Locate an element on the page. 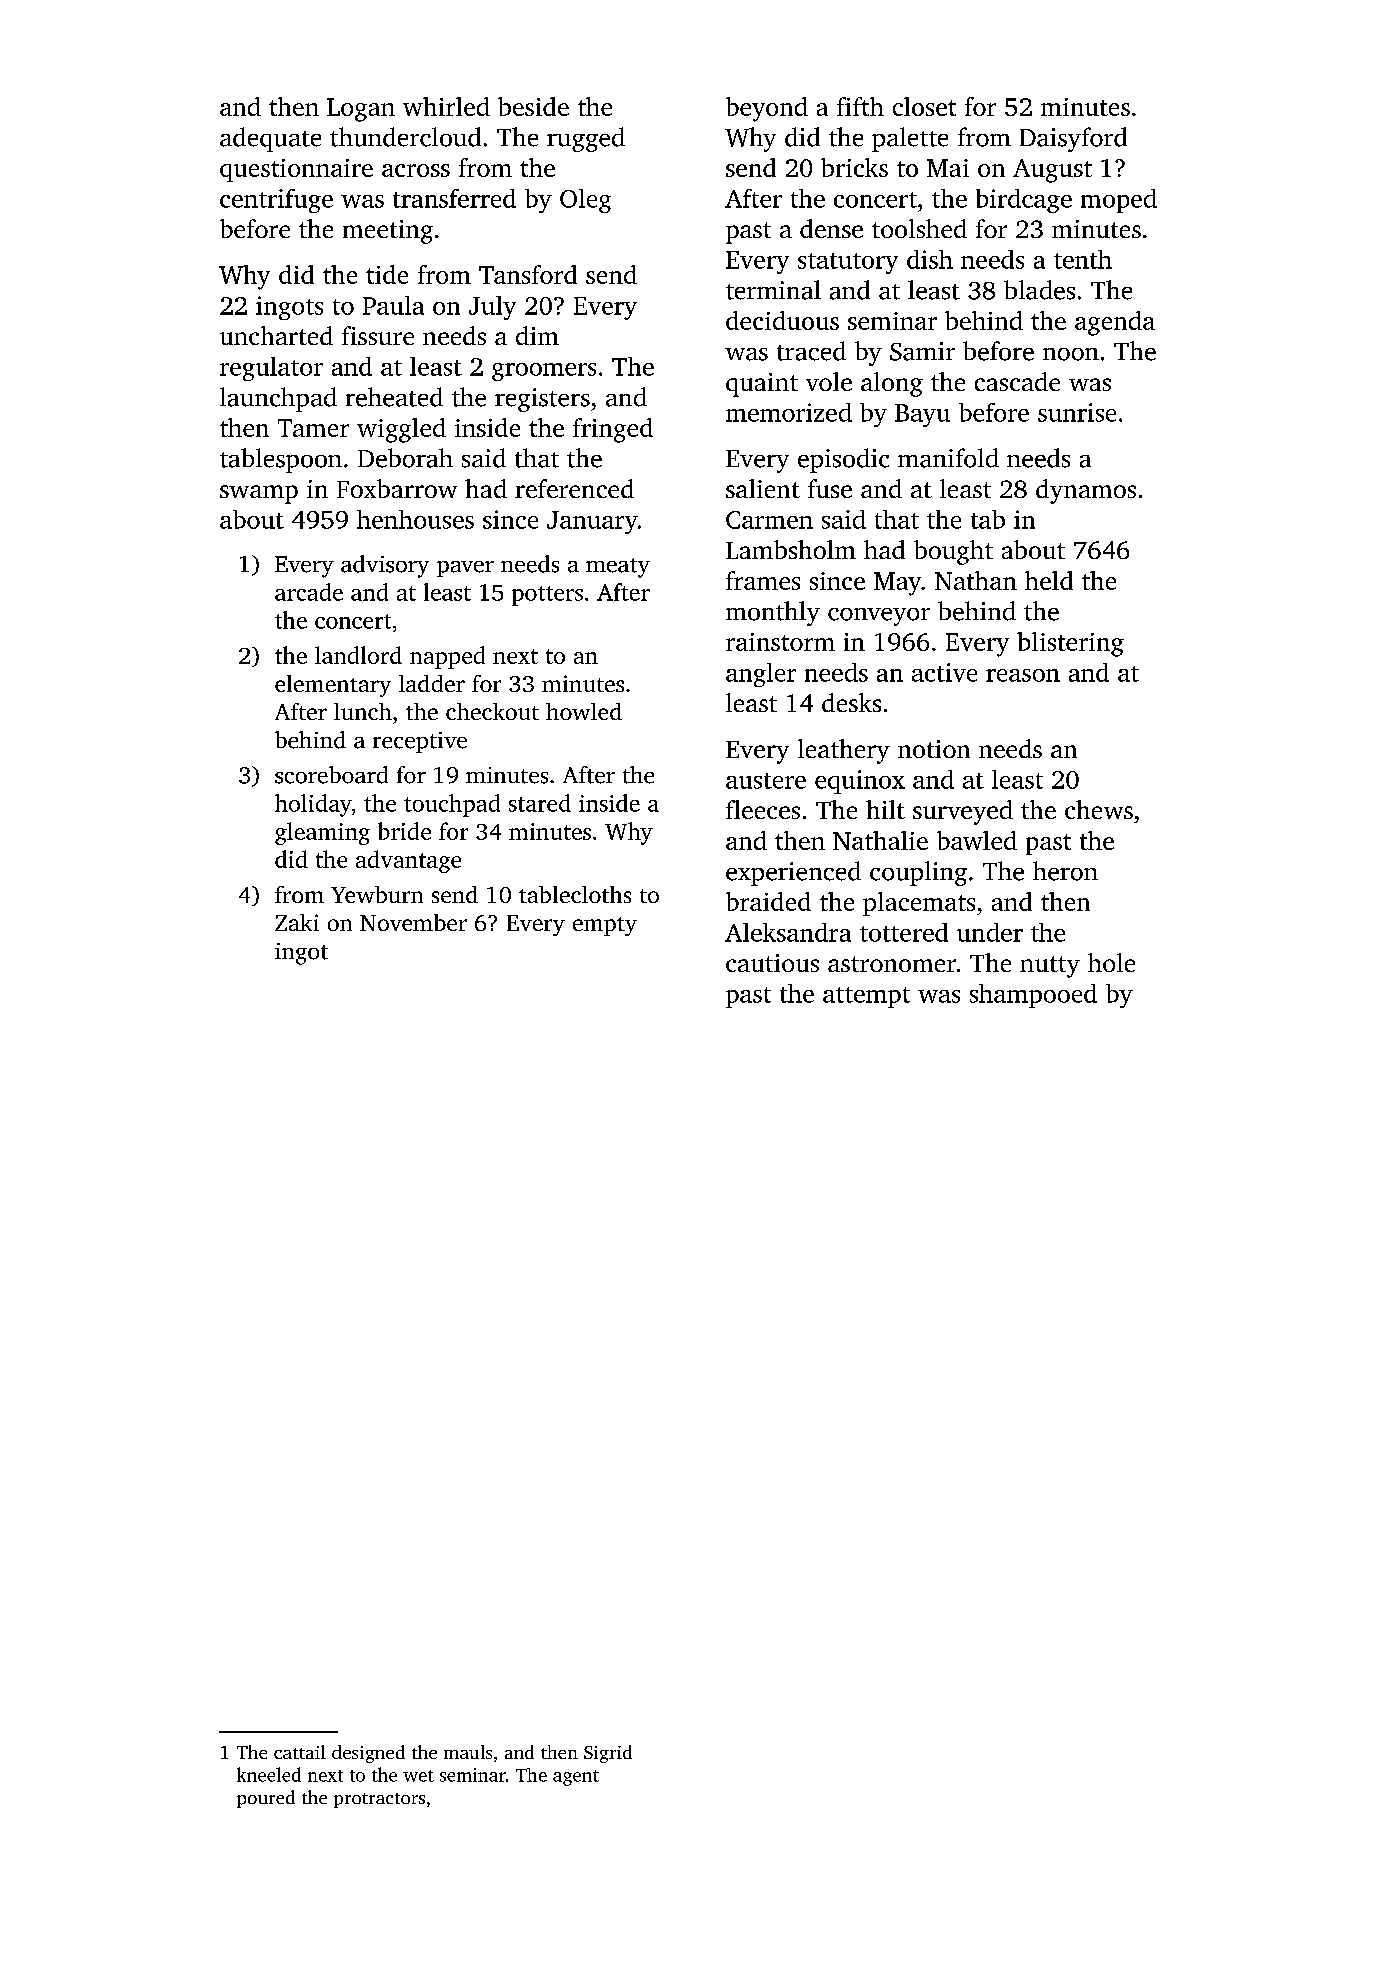 This document has height=1969, width=1386. Paula is located at coordinates (393, 305).
